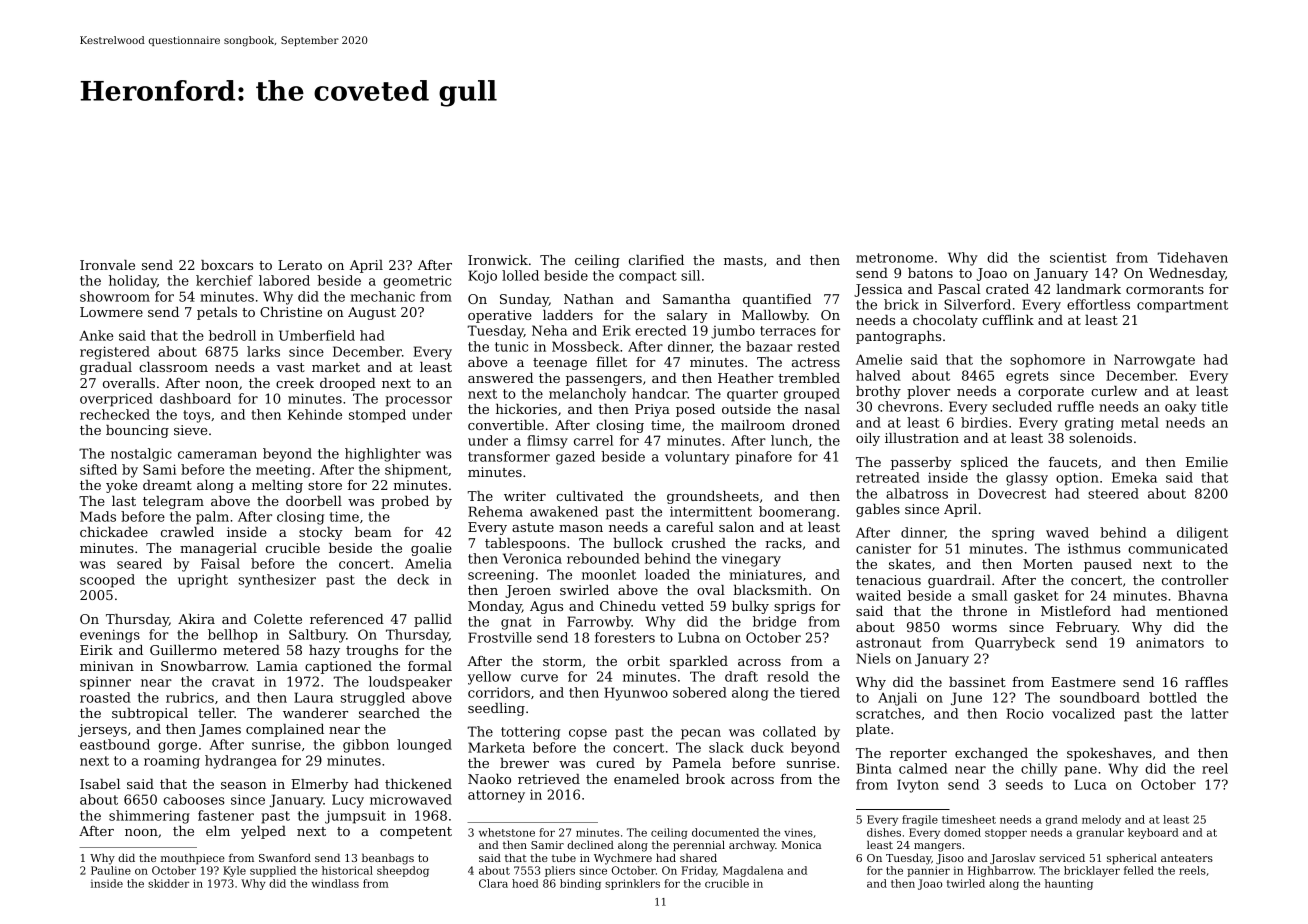  Describe the element at coordinates (1195, 580) in the screenshot. I see `controller` at that location.
